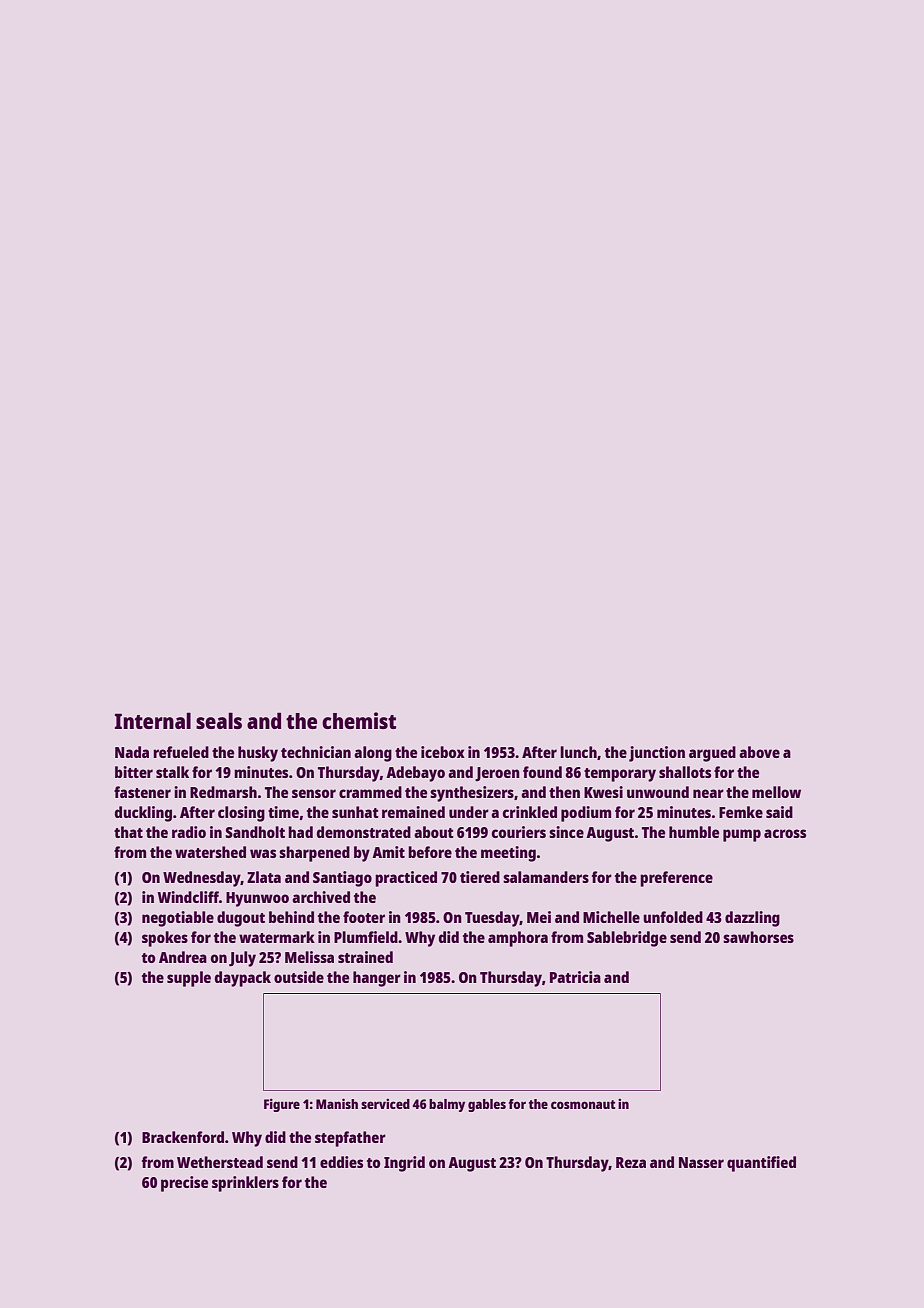  Describe the element at coordinates (370, 792) in the screenshot. I see `crammed` at that location.
